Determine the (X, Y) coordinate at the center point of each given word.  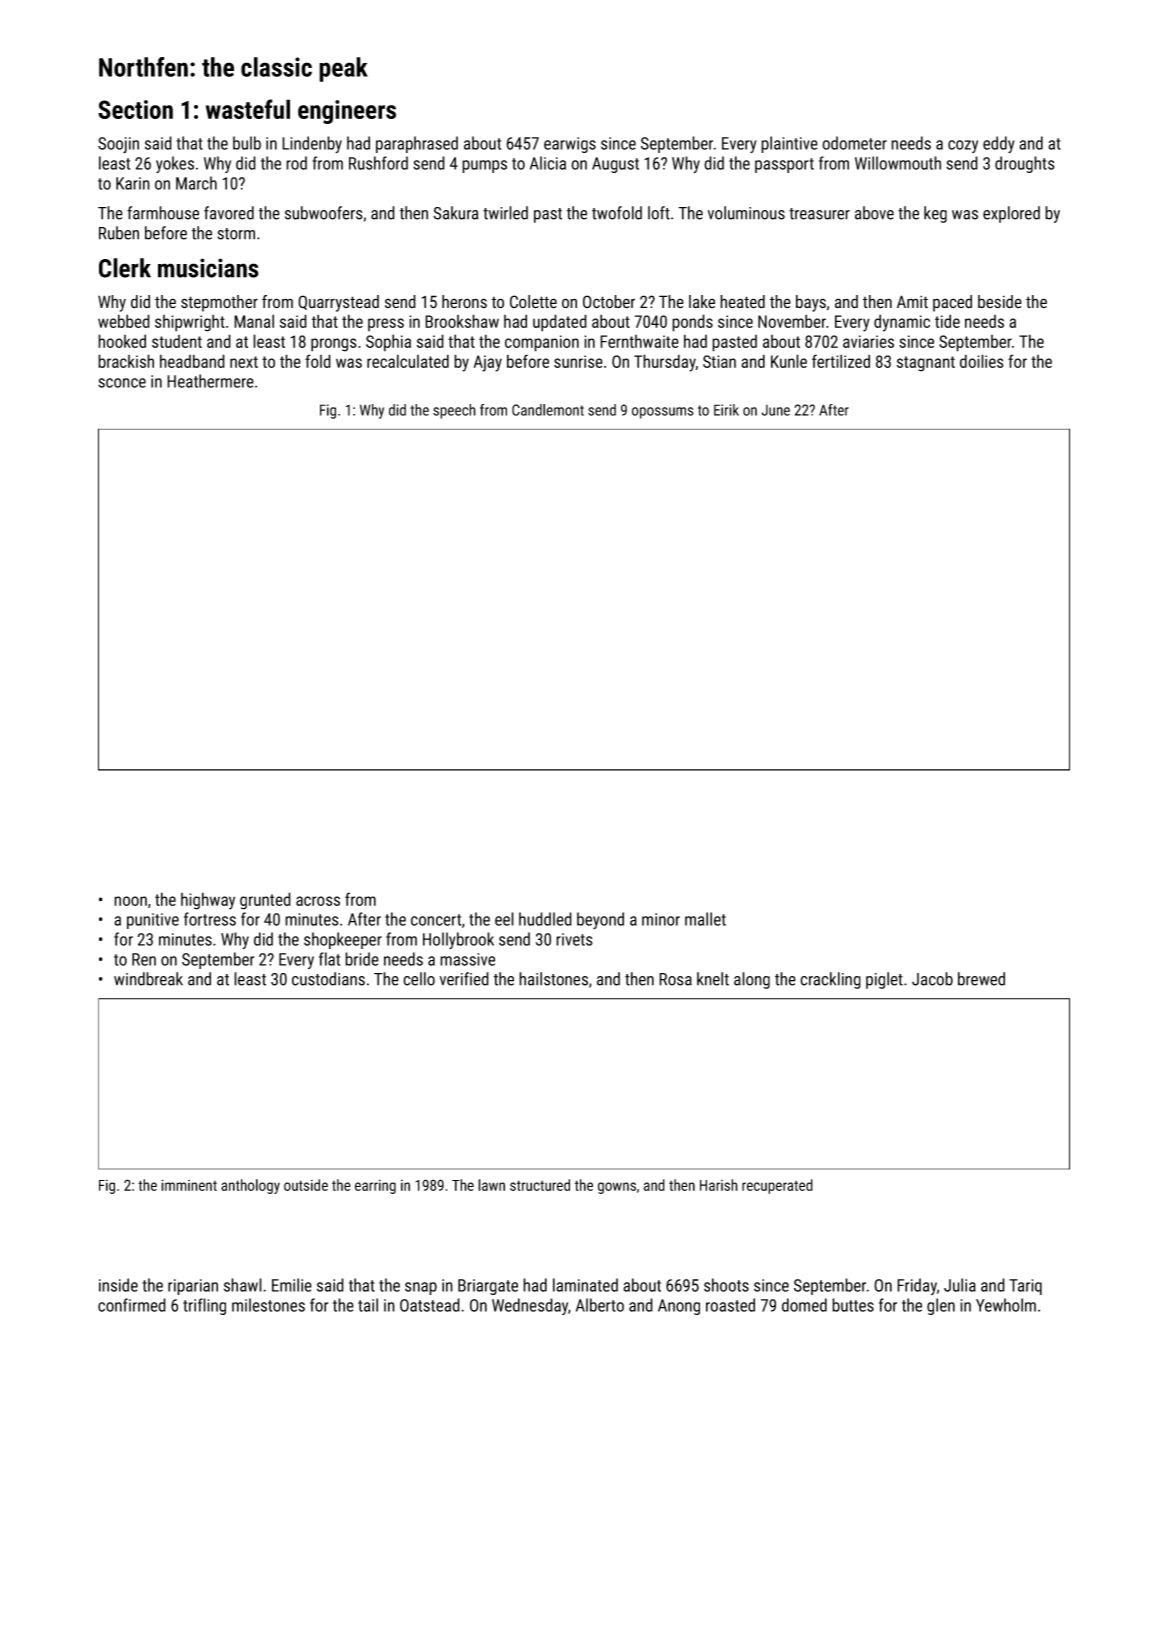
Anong (679, 1307)
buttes (853, 1305)
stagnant (926, 364)
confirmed (132, 1305)
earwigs (570, 145)
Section (135, 109)
